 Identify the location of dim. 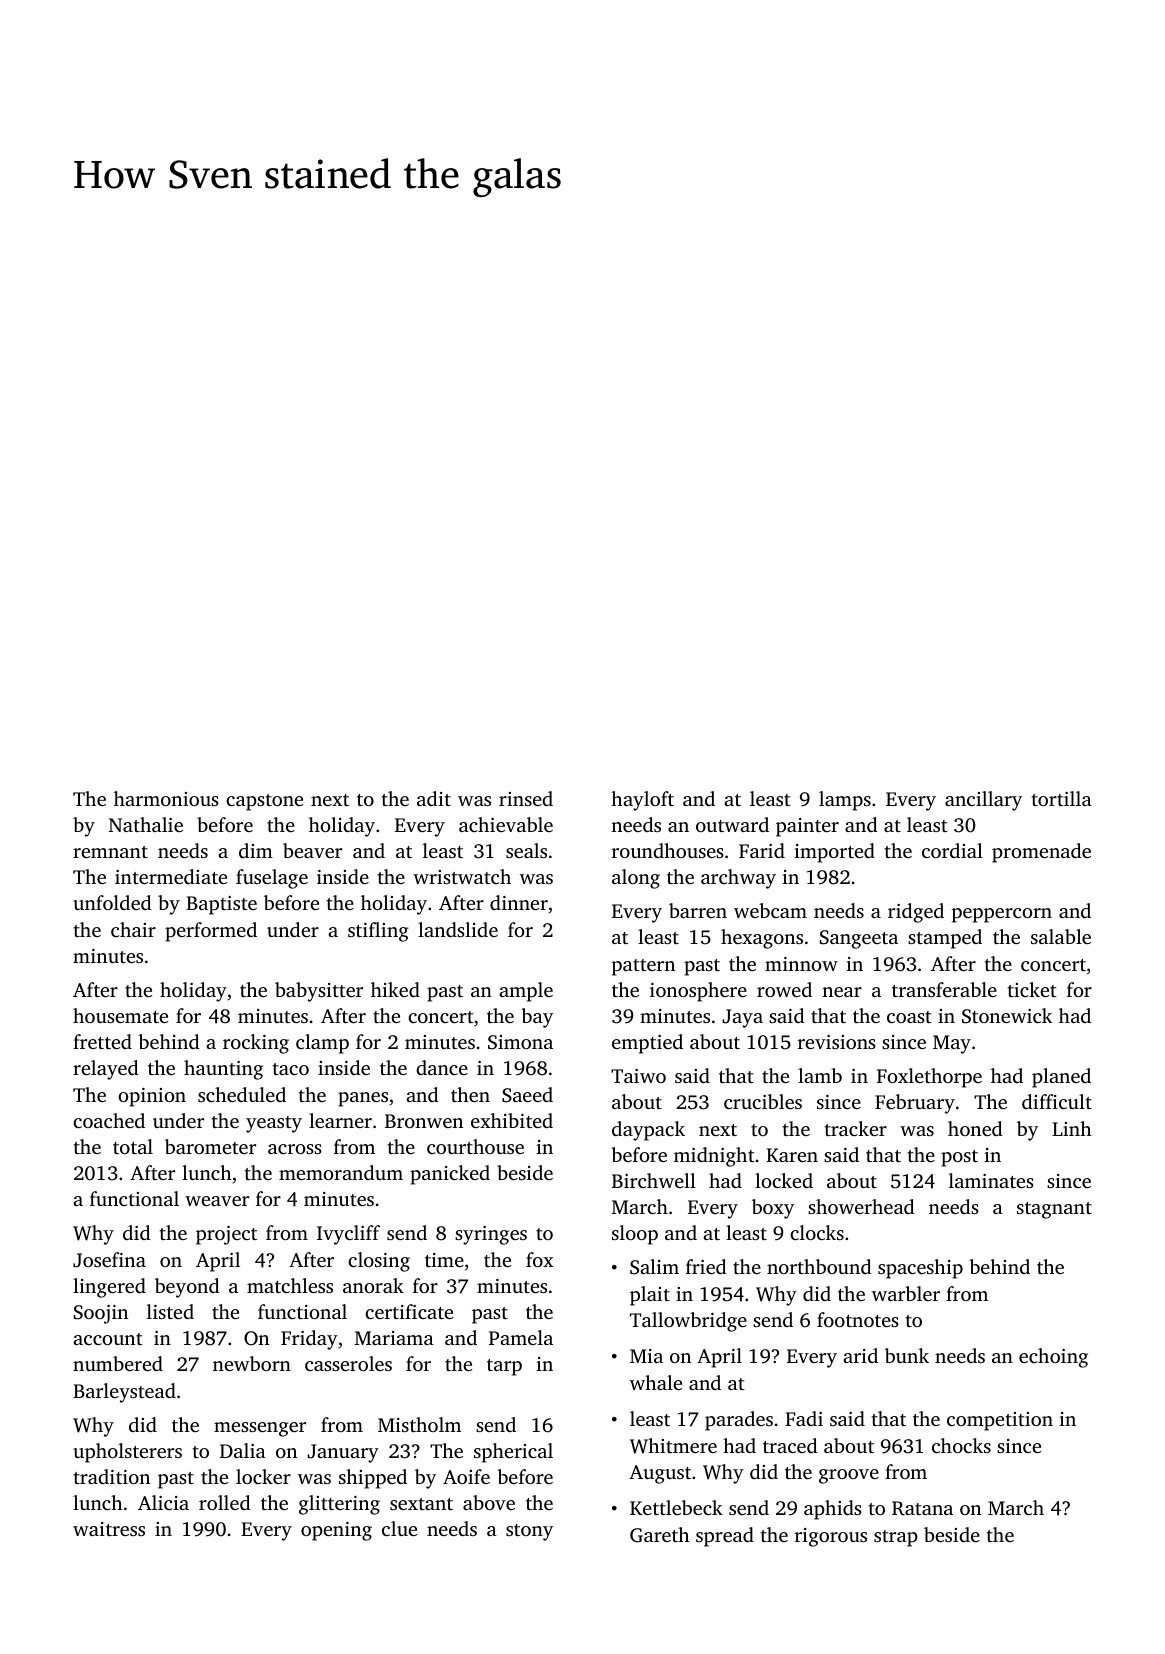
(256, 850).
